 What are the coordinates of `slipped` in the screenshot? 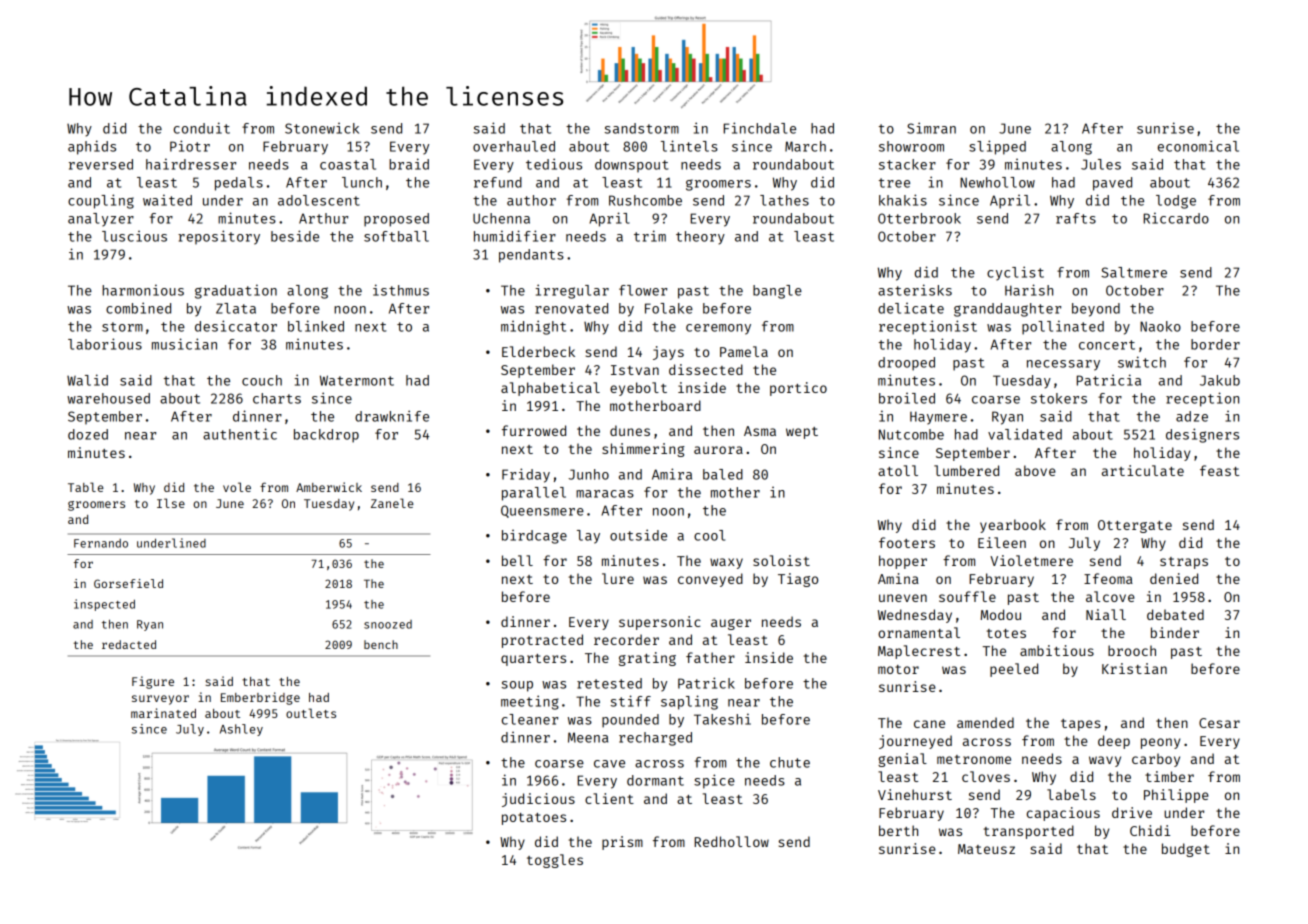 It's located at (997, 147).
